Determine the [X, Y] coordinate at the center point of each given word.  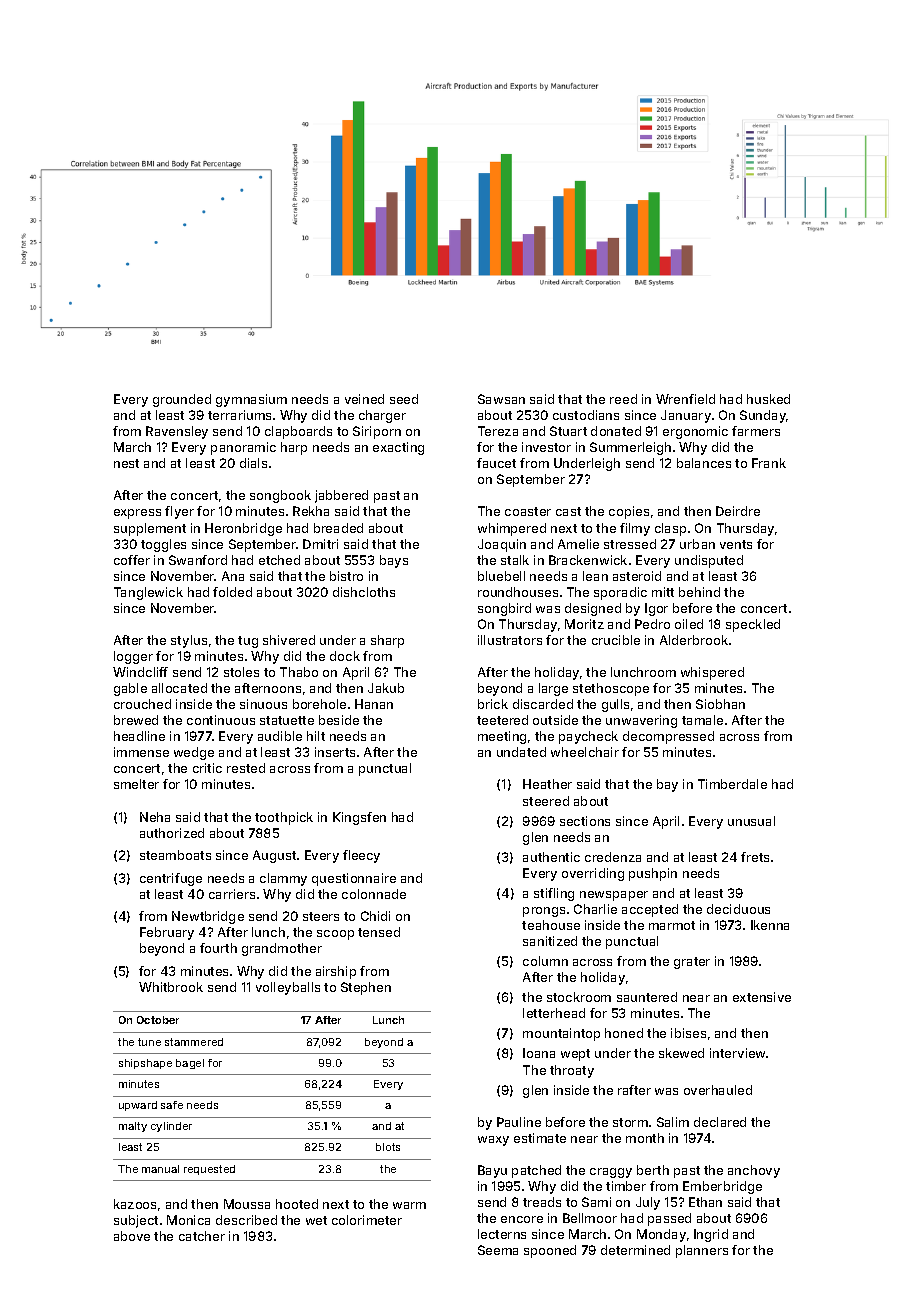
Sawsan [501, 399]
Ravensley [177, 432]
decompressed [668, 737]
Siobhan [720, 704]
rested [246, 768]
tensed [379, 932]
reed [623, 399]
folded [232, 592]
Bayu [492, 1171]
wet [316, 1220]
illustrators [510, 640]
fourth [218, 948]
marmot [672, 925]
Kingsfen [359, 818]
